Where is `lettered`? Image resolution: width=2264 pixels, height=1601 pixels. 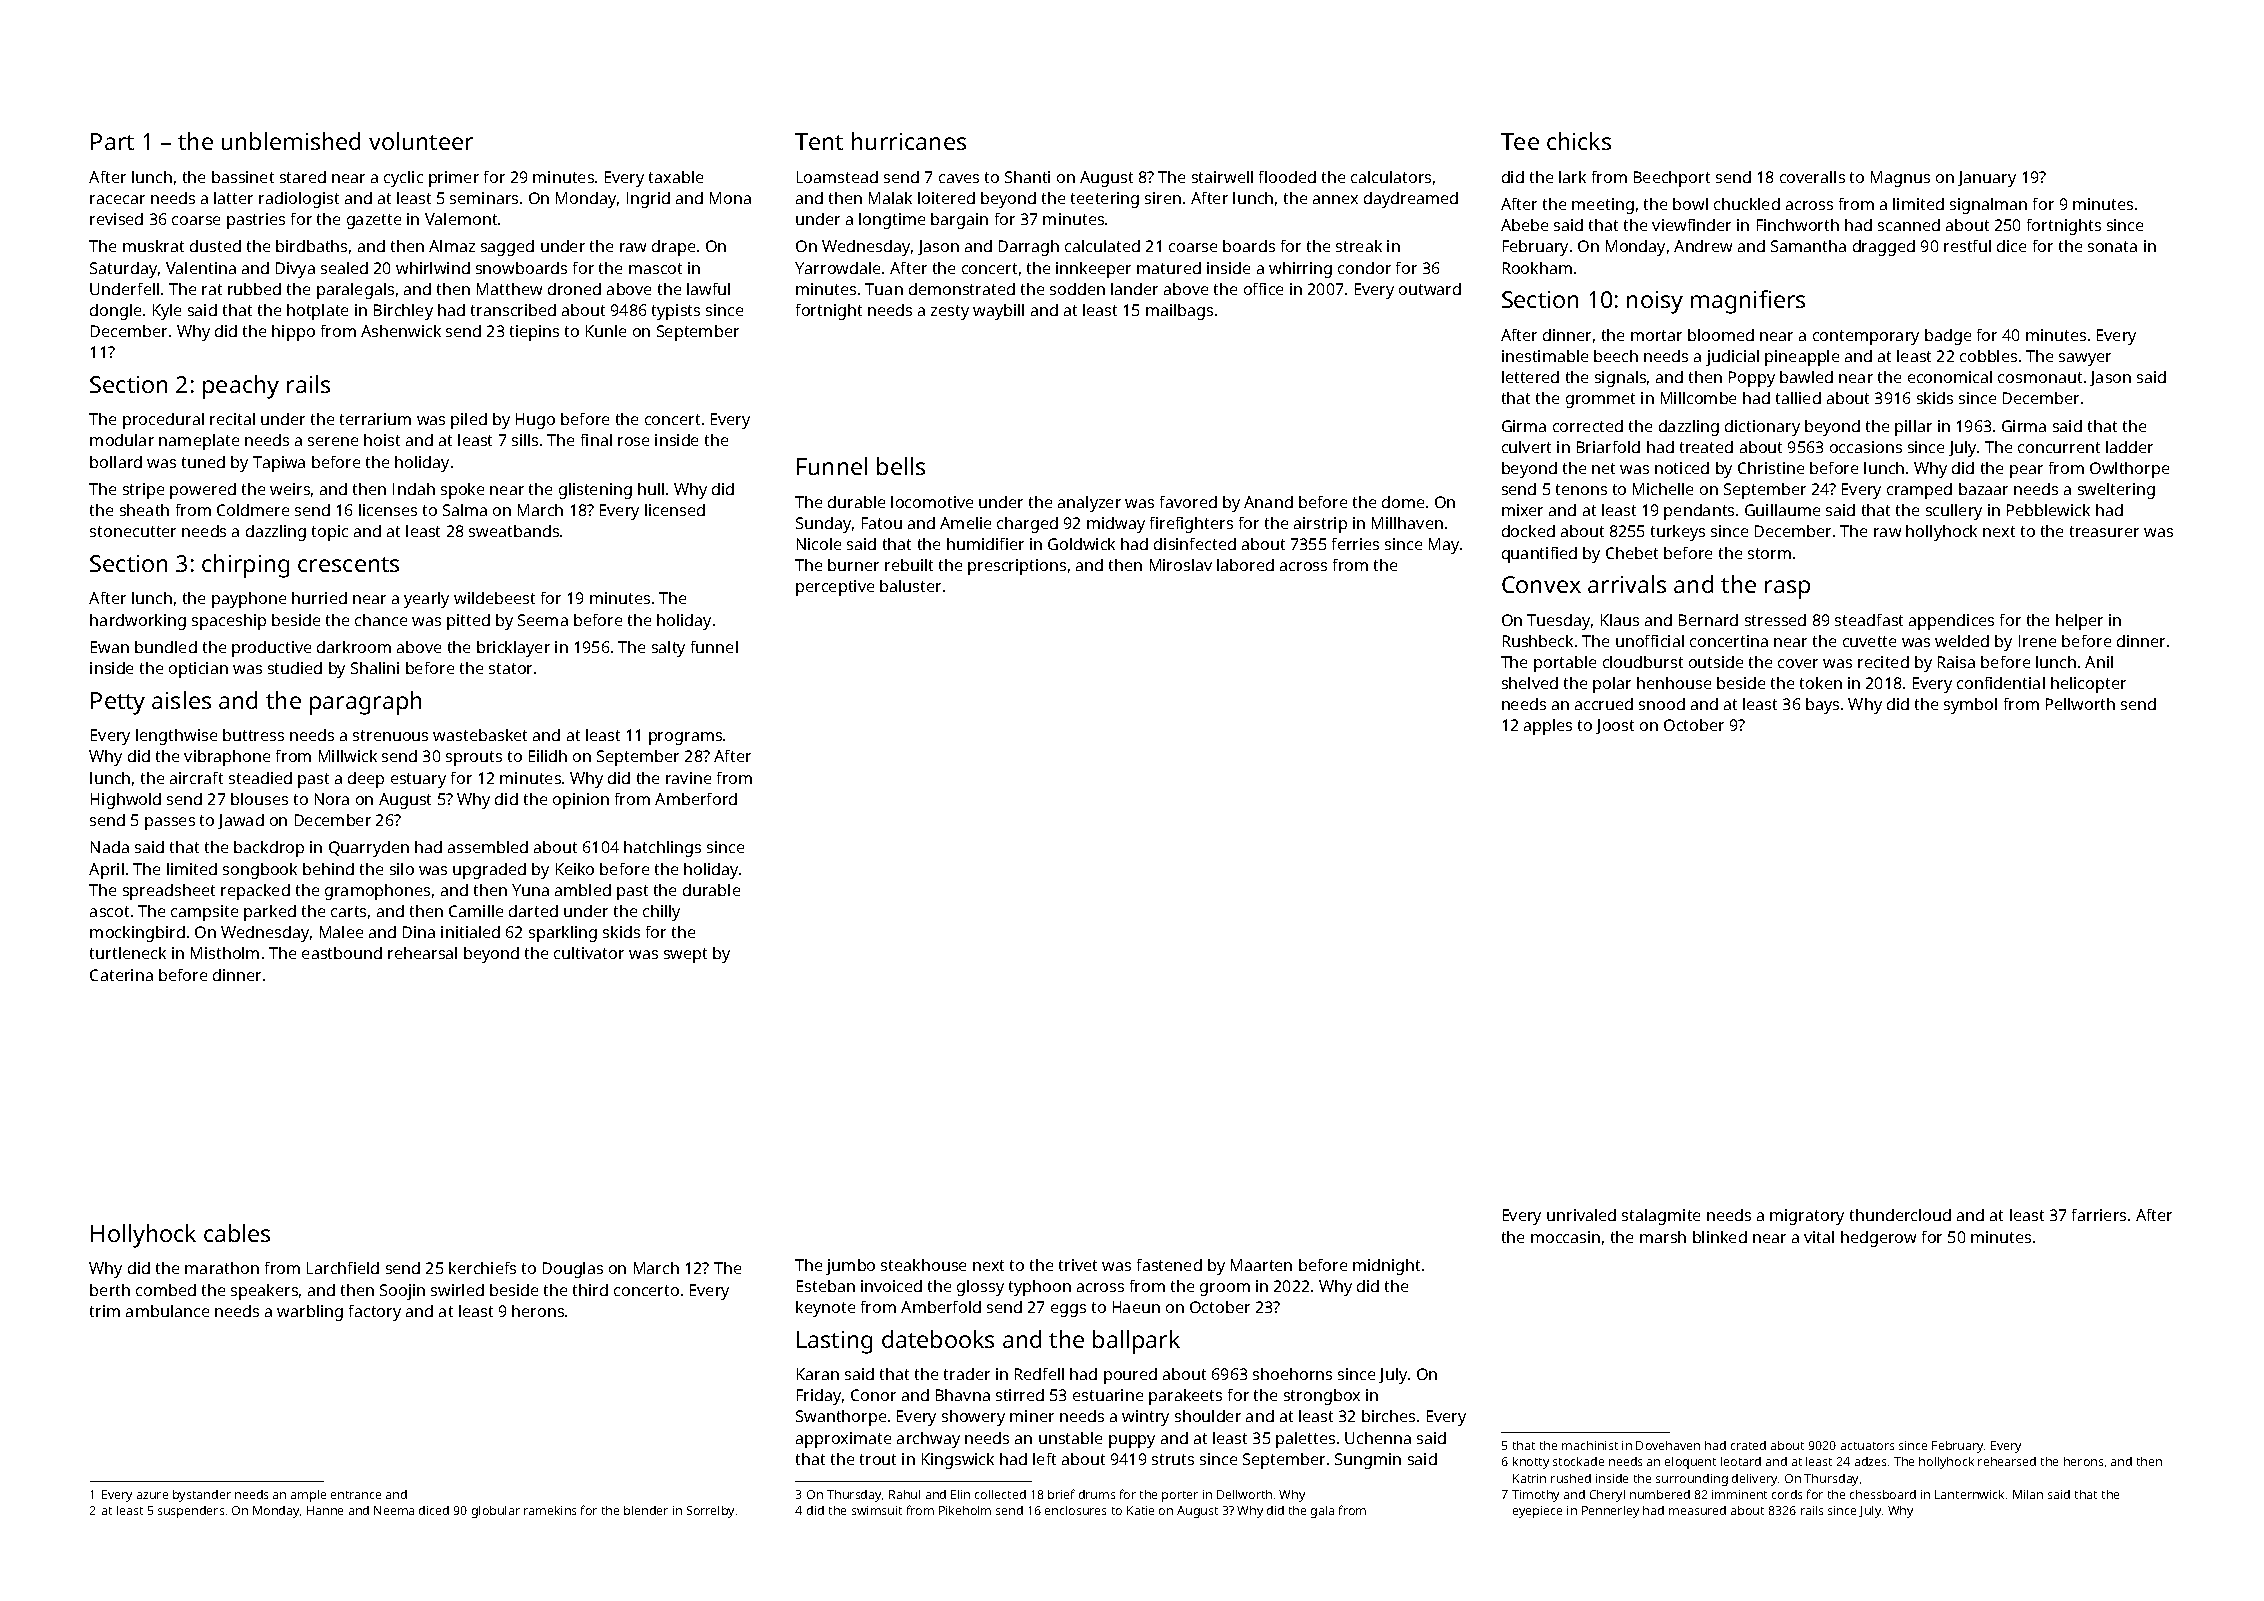
lettered is located at coordinates (1530, 377).
